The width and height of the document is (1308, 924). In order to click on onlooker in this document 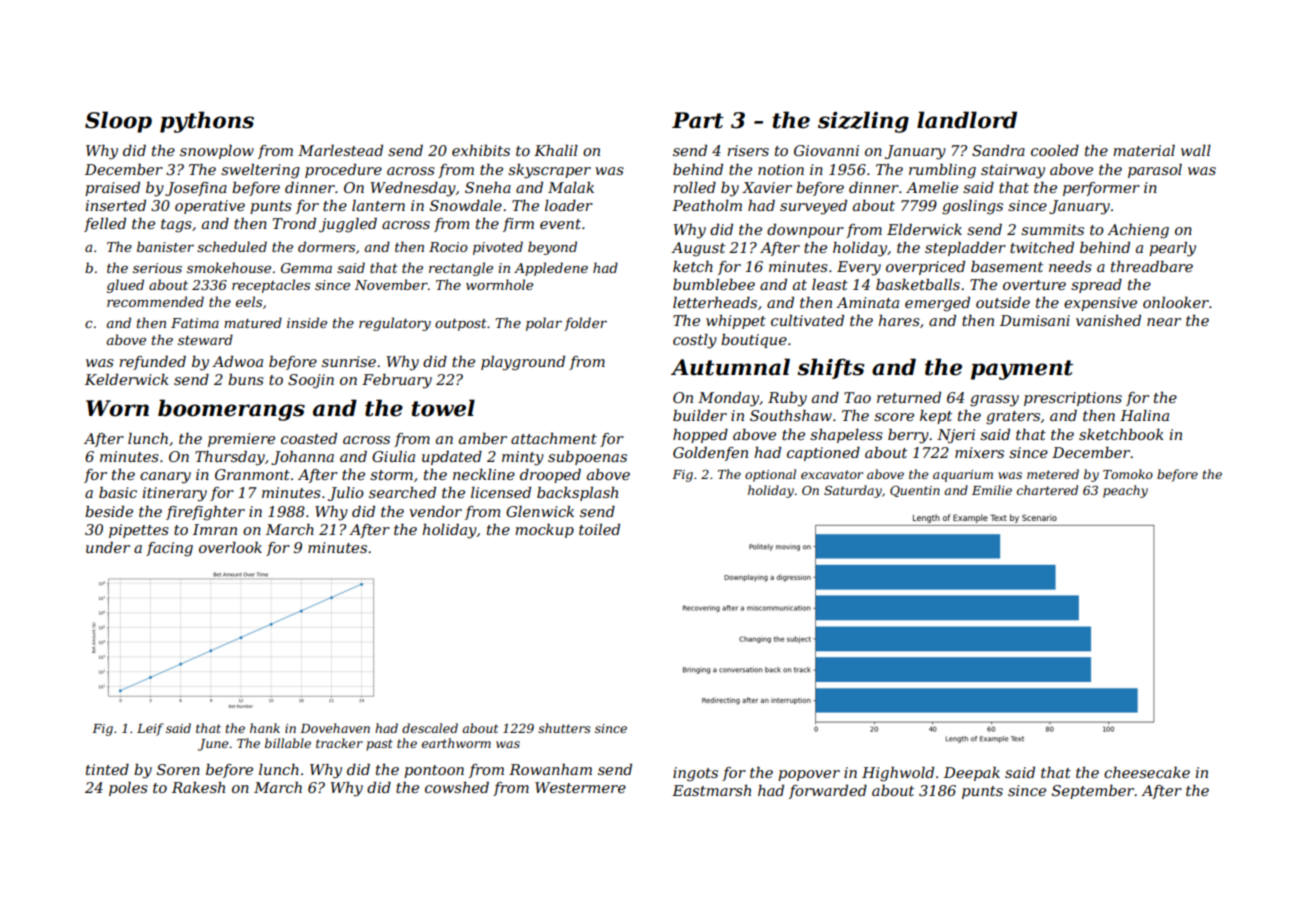, I will do `click(1176, 302)`.
